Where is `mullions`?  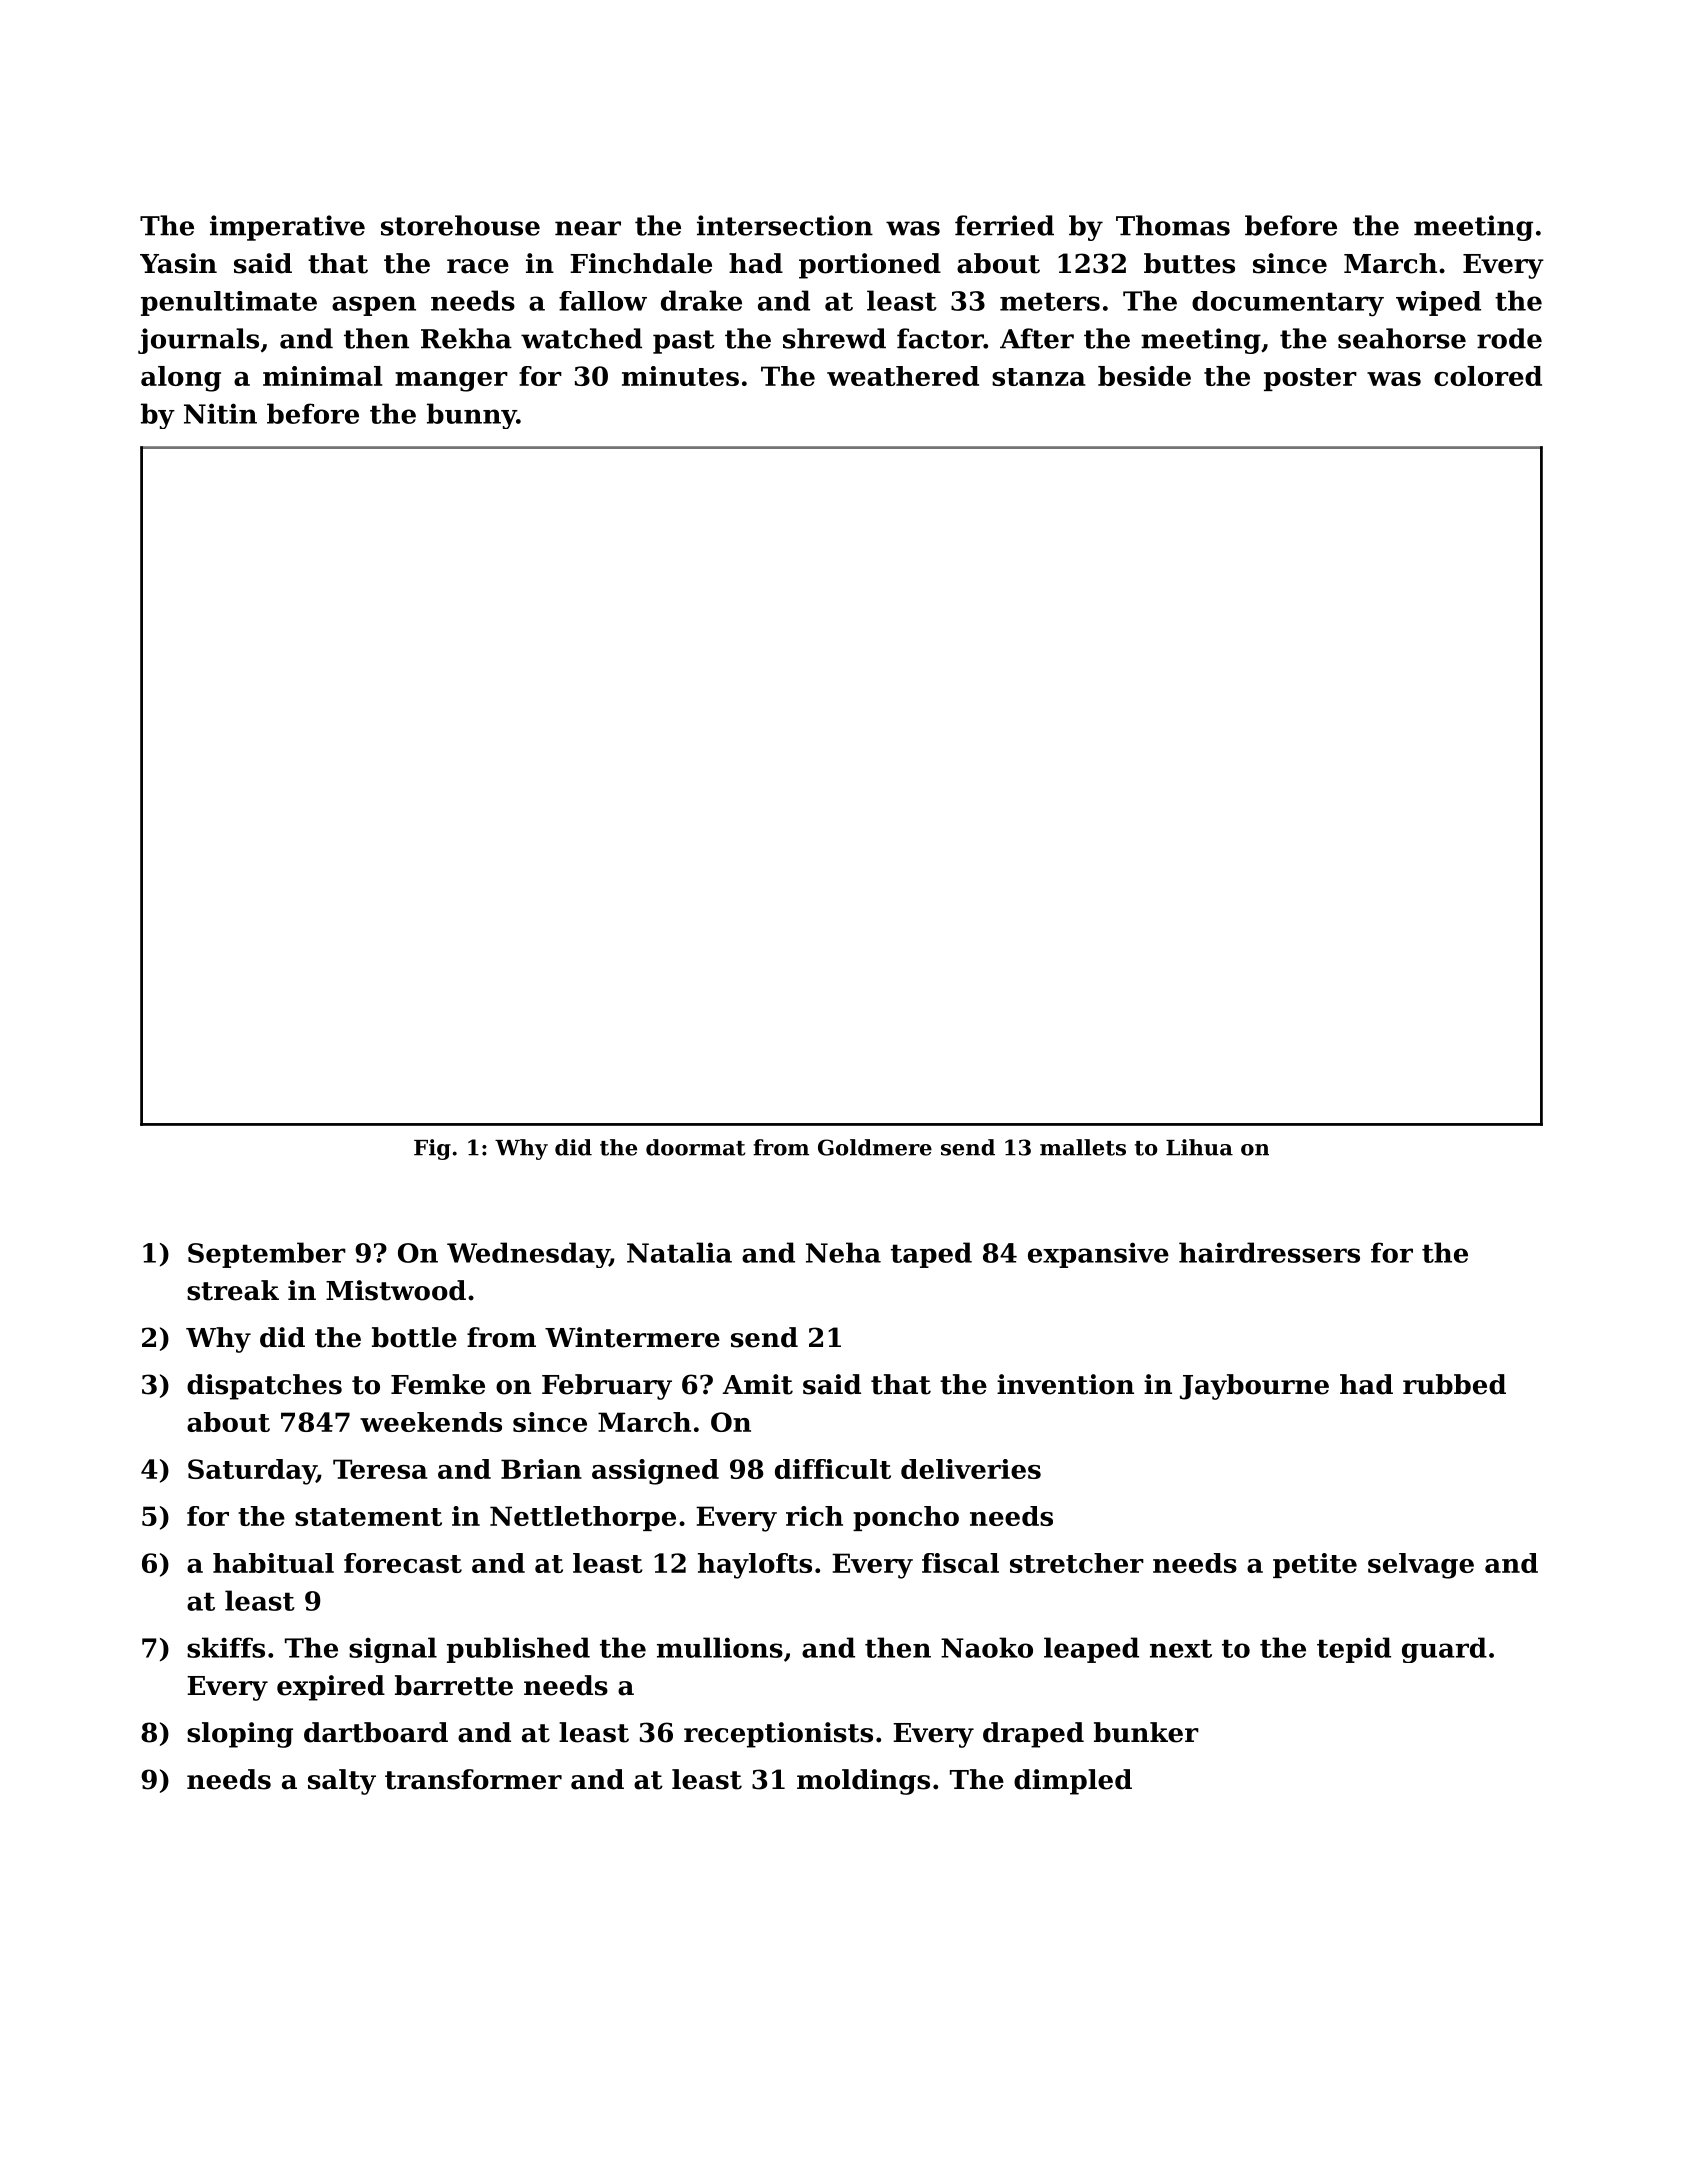 mullions is located at coordinates (720, 1647).
